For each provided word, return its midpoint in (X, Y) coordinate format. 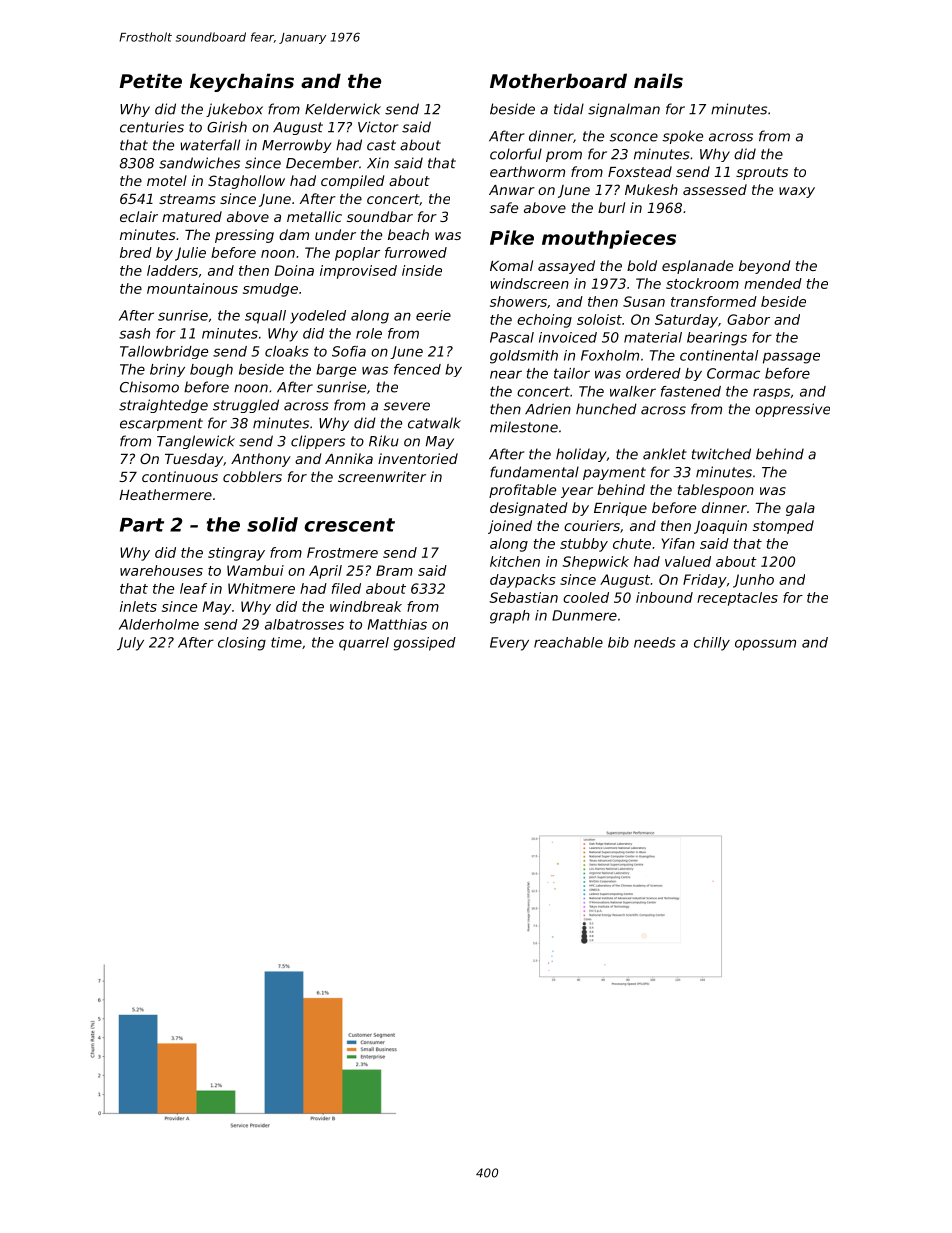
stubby (584, 545)
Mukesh (651, 189)
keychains (242, 82)
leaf (193, 588)
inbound (664, 597)
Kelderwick (343, 109)
